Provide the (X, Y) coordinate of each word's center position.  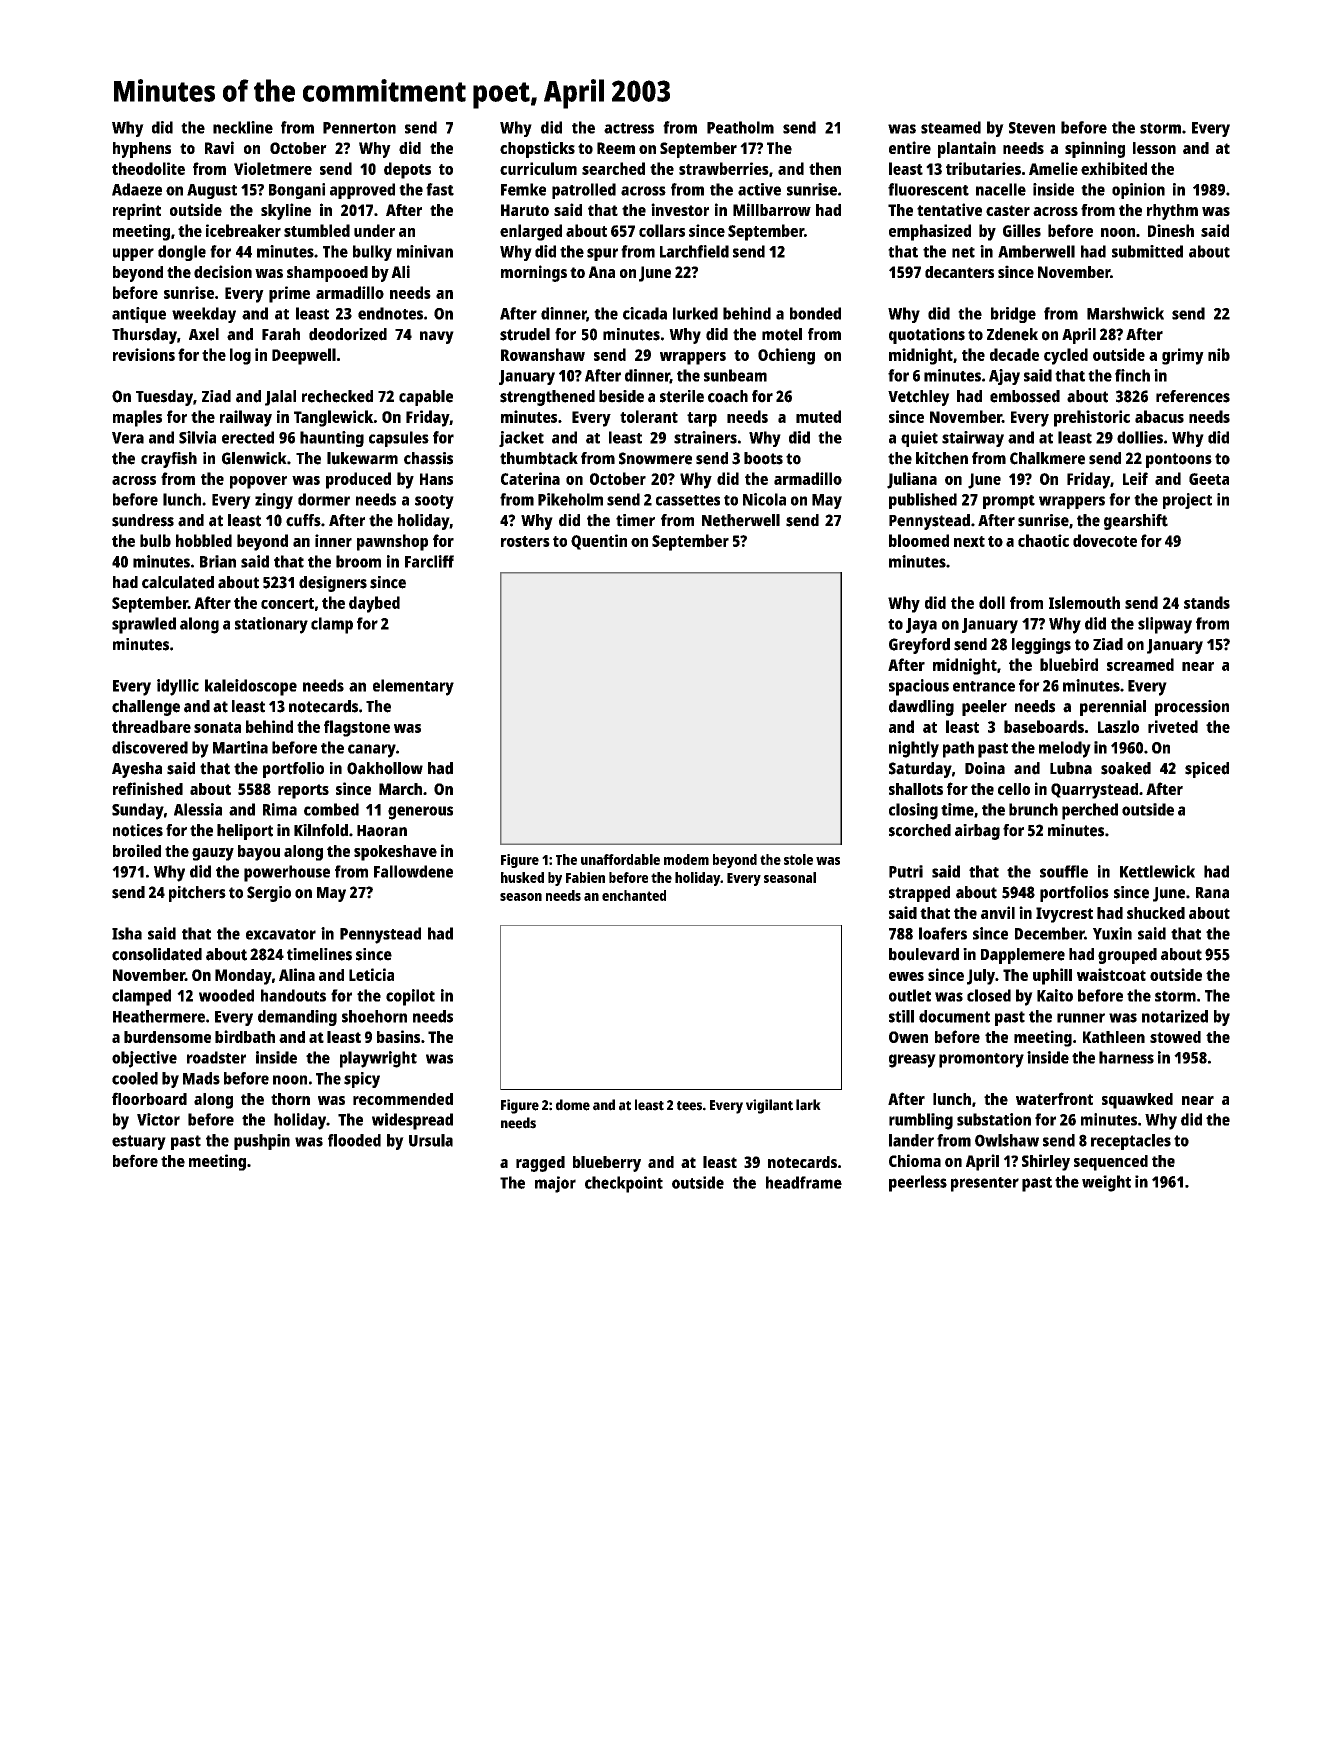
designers (333, 584)
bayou (259, 853)
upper (133, 254)
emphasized (930, 232)
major (555, 1184)
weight (1106, 1183)
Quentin (599, 542)
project (1187, 501)
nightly (914, 749)
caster (1008, 210)
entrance (984, 686)
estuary (139, 1142)
